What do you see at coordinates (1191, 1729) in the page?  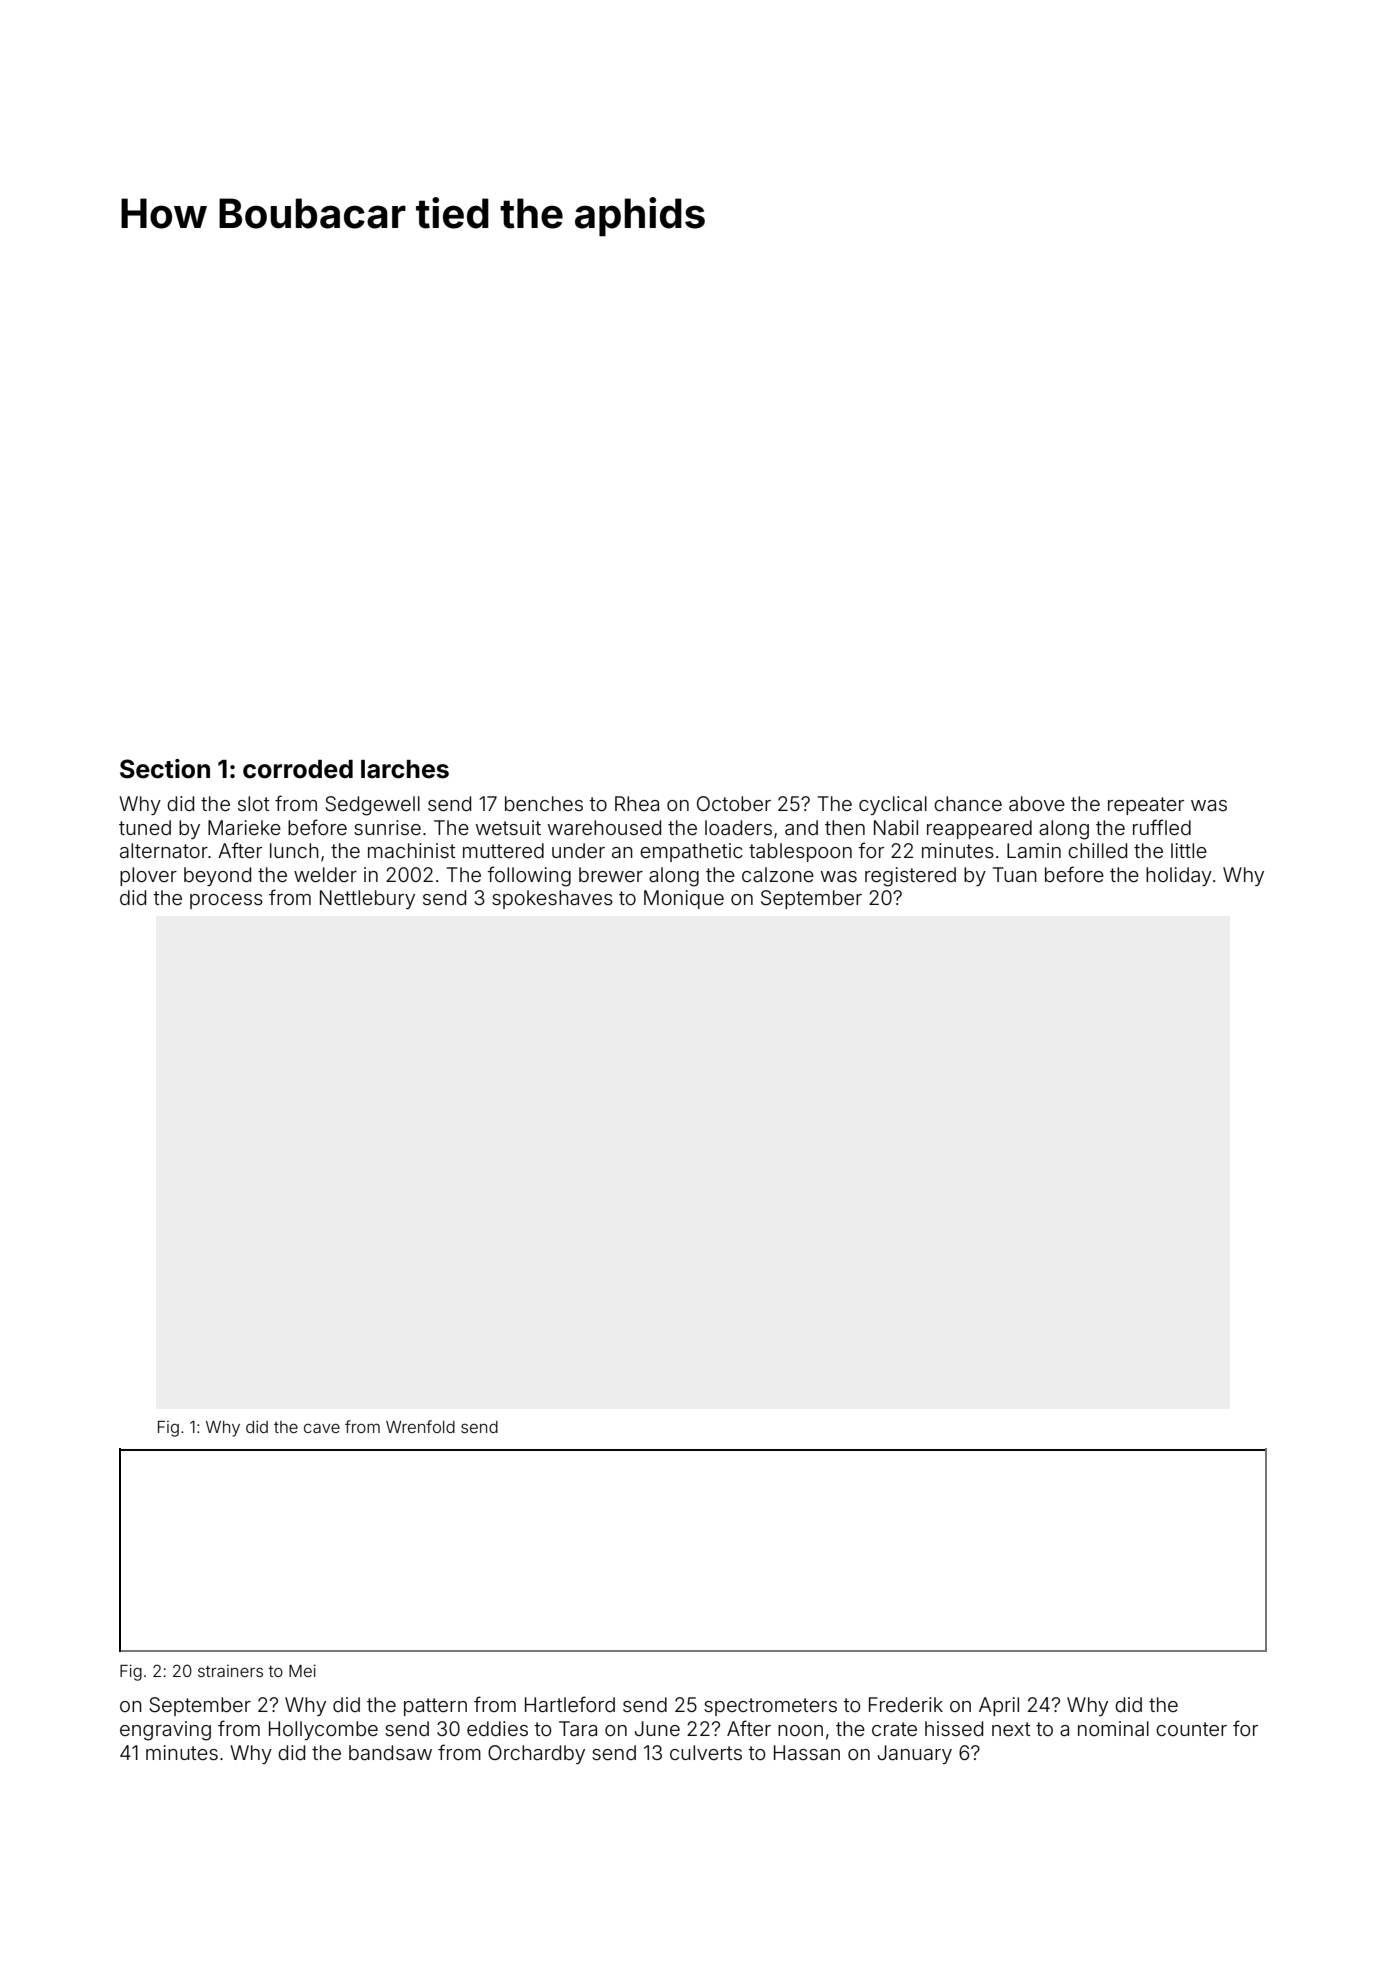 I see `counter` at bounding box center [1191, 1729].
